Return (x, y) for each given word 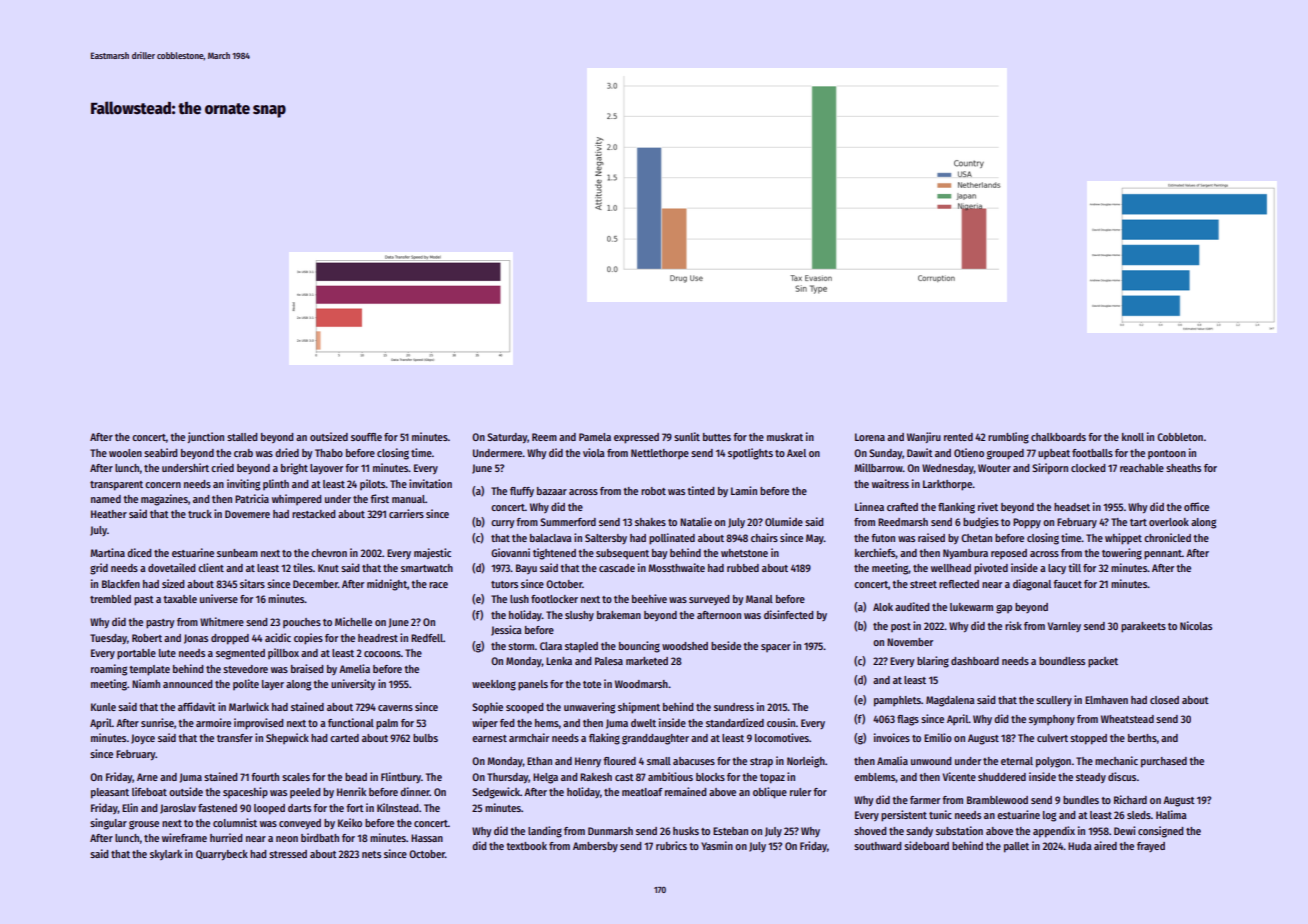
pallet (1016, 847)
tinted (700, 490)
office (1196, 506)
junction (205, 437)
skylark (166, 855)
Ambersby (595, 847)
